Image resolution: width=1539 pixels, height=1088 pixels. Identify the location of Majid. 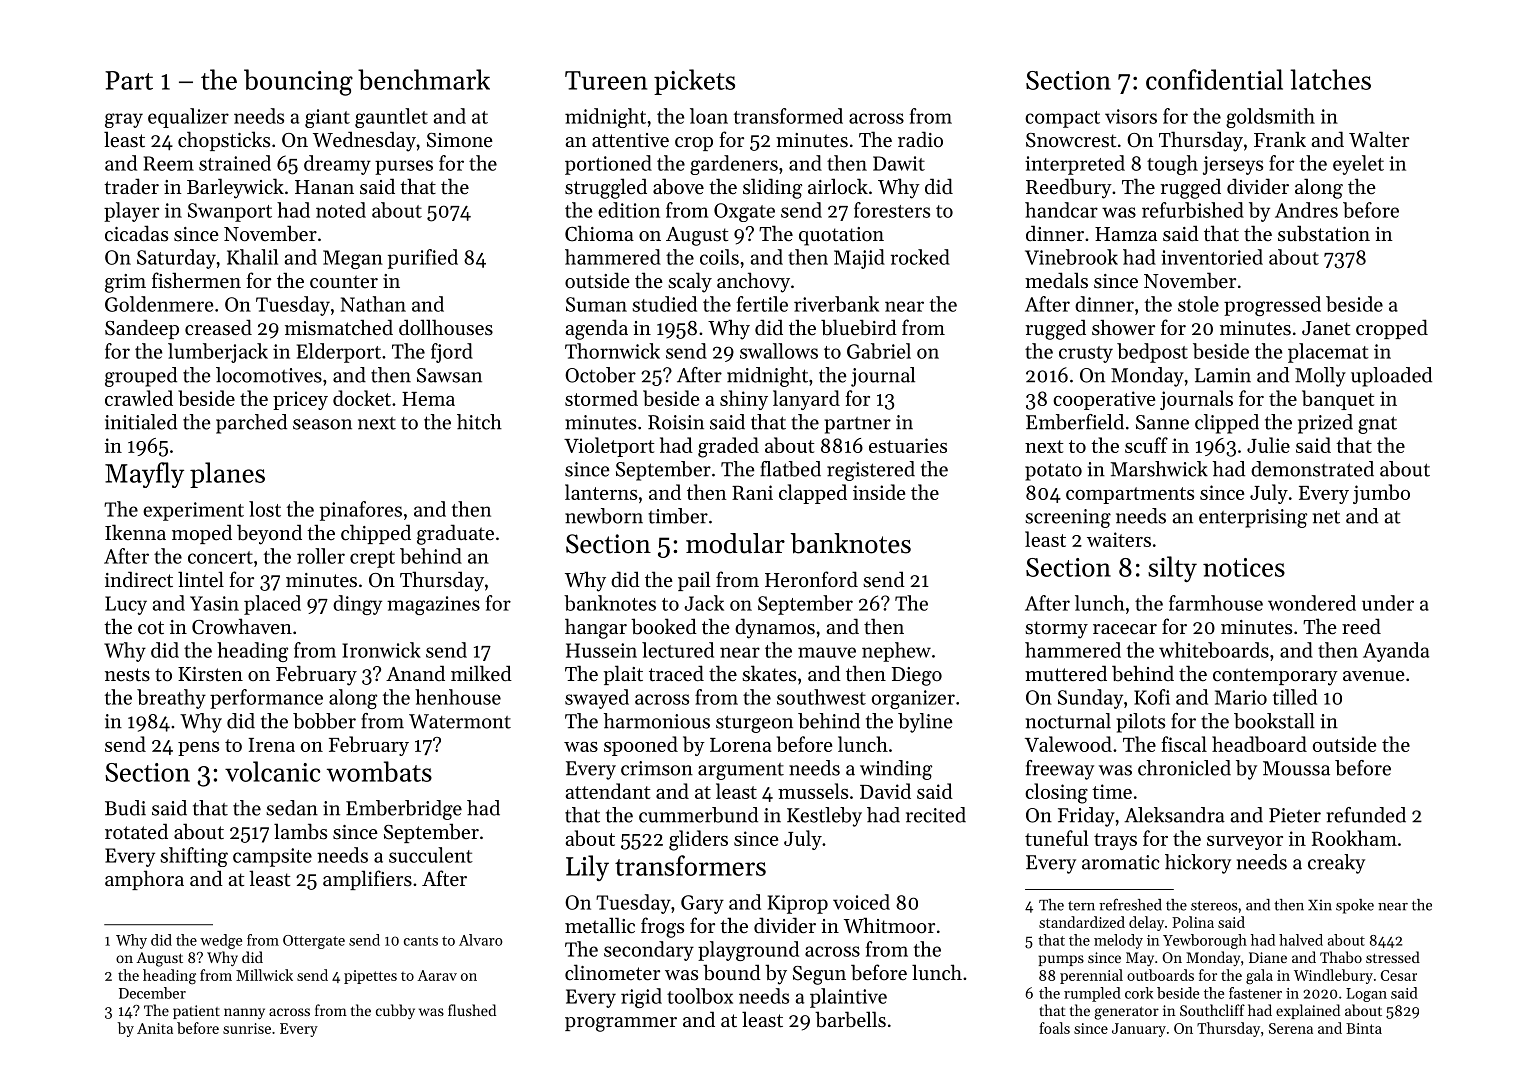
(859, 259).
